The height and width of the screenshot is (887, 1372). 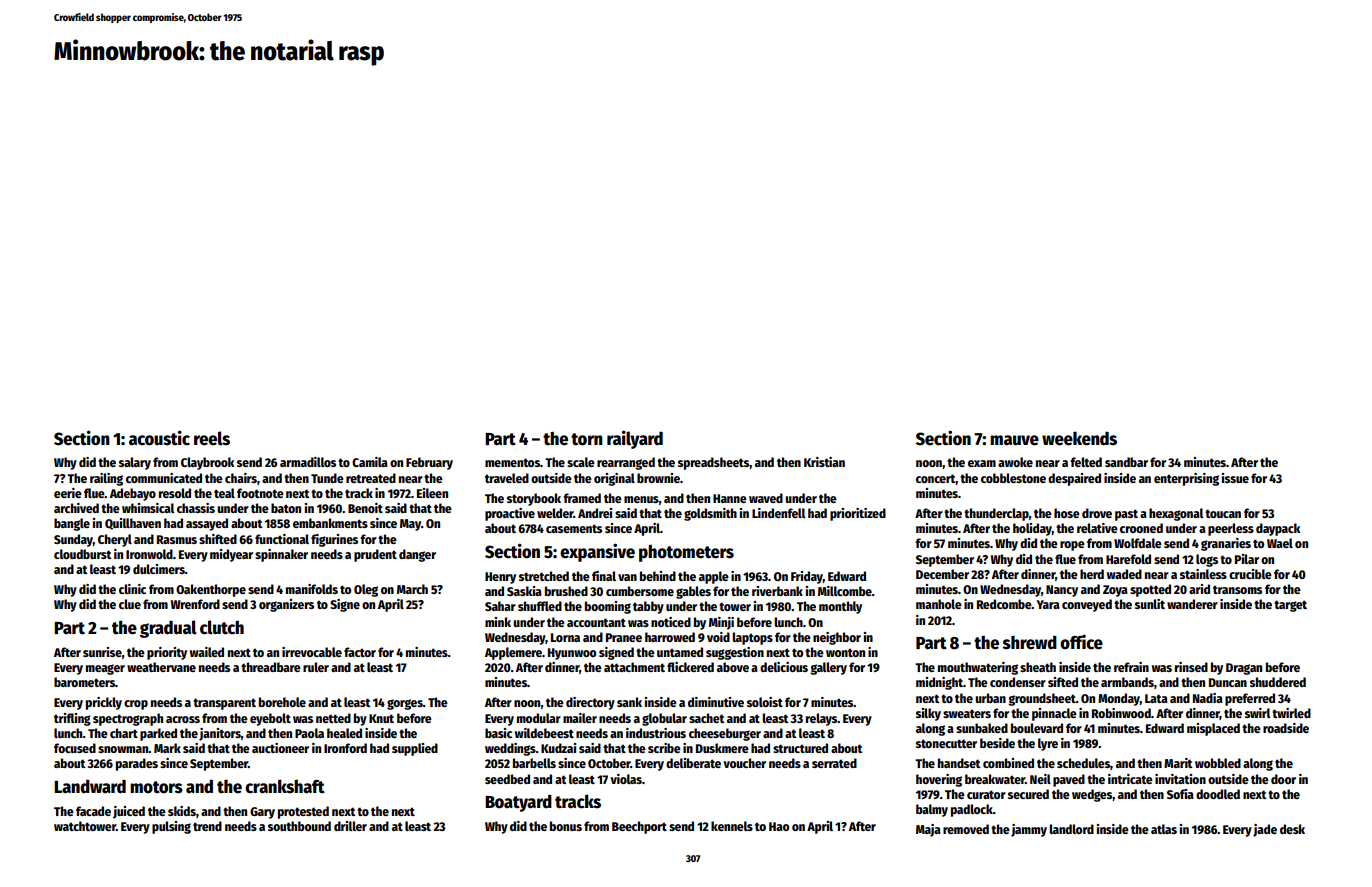 What do you see at coordinates (159, 438) in the screenshot?
I see `acoustic` at bounding box center [159, 438].
